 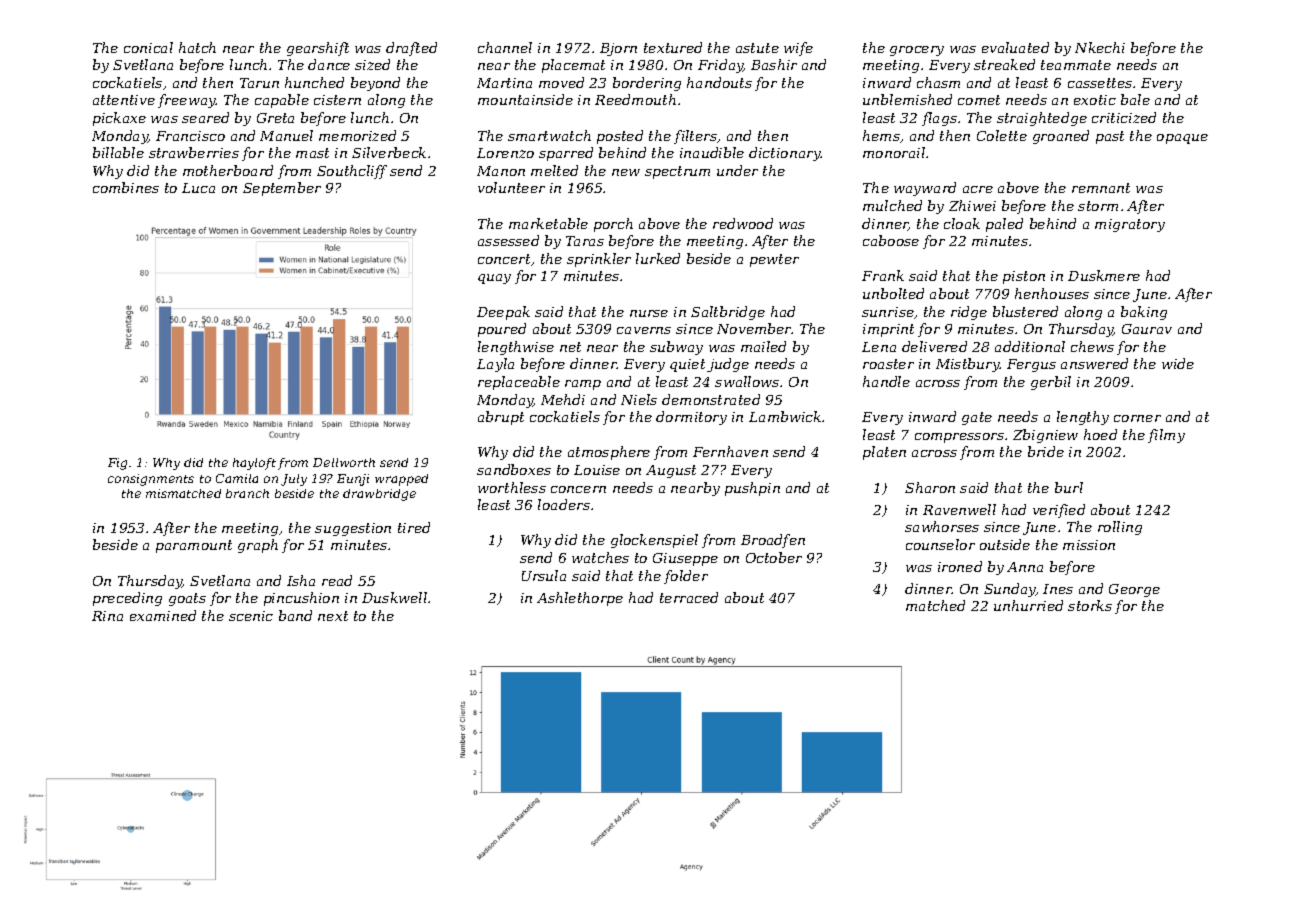 I want to click on Deepak, so click(x=503, y=313).
